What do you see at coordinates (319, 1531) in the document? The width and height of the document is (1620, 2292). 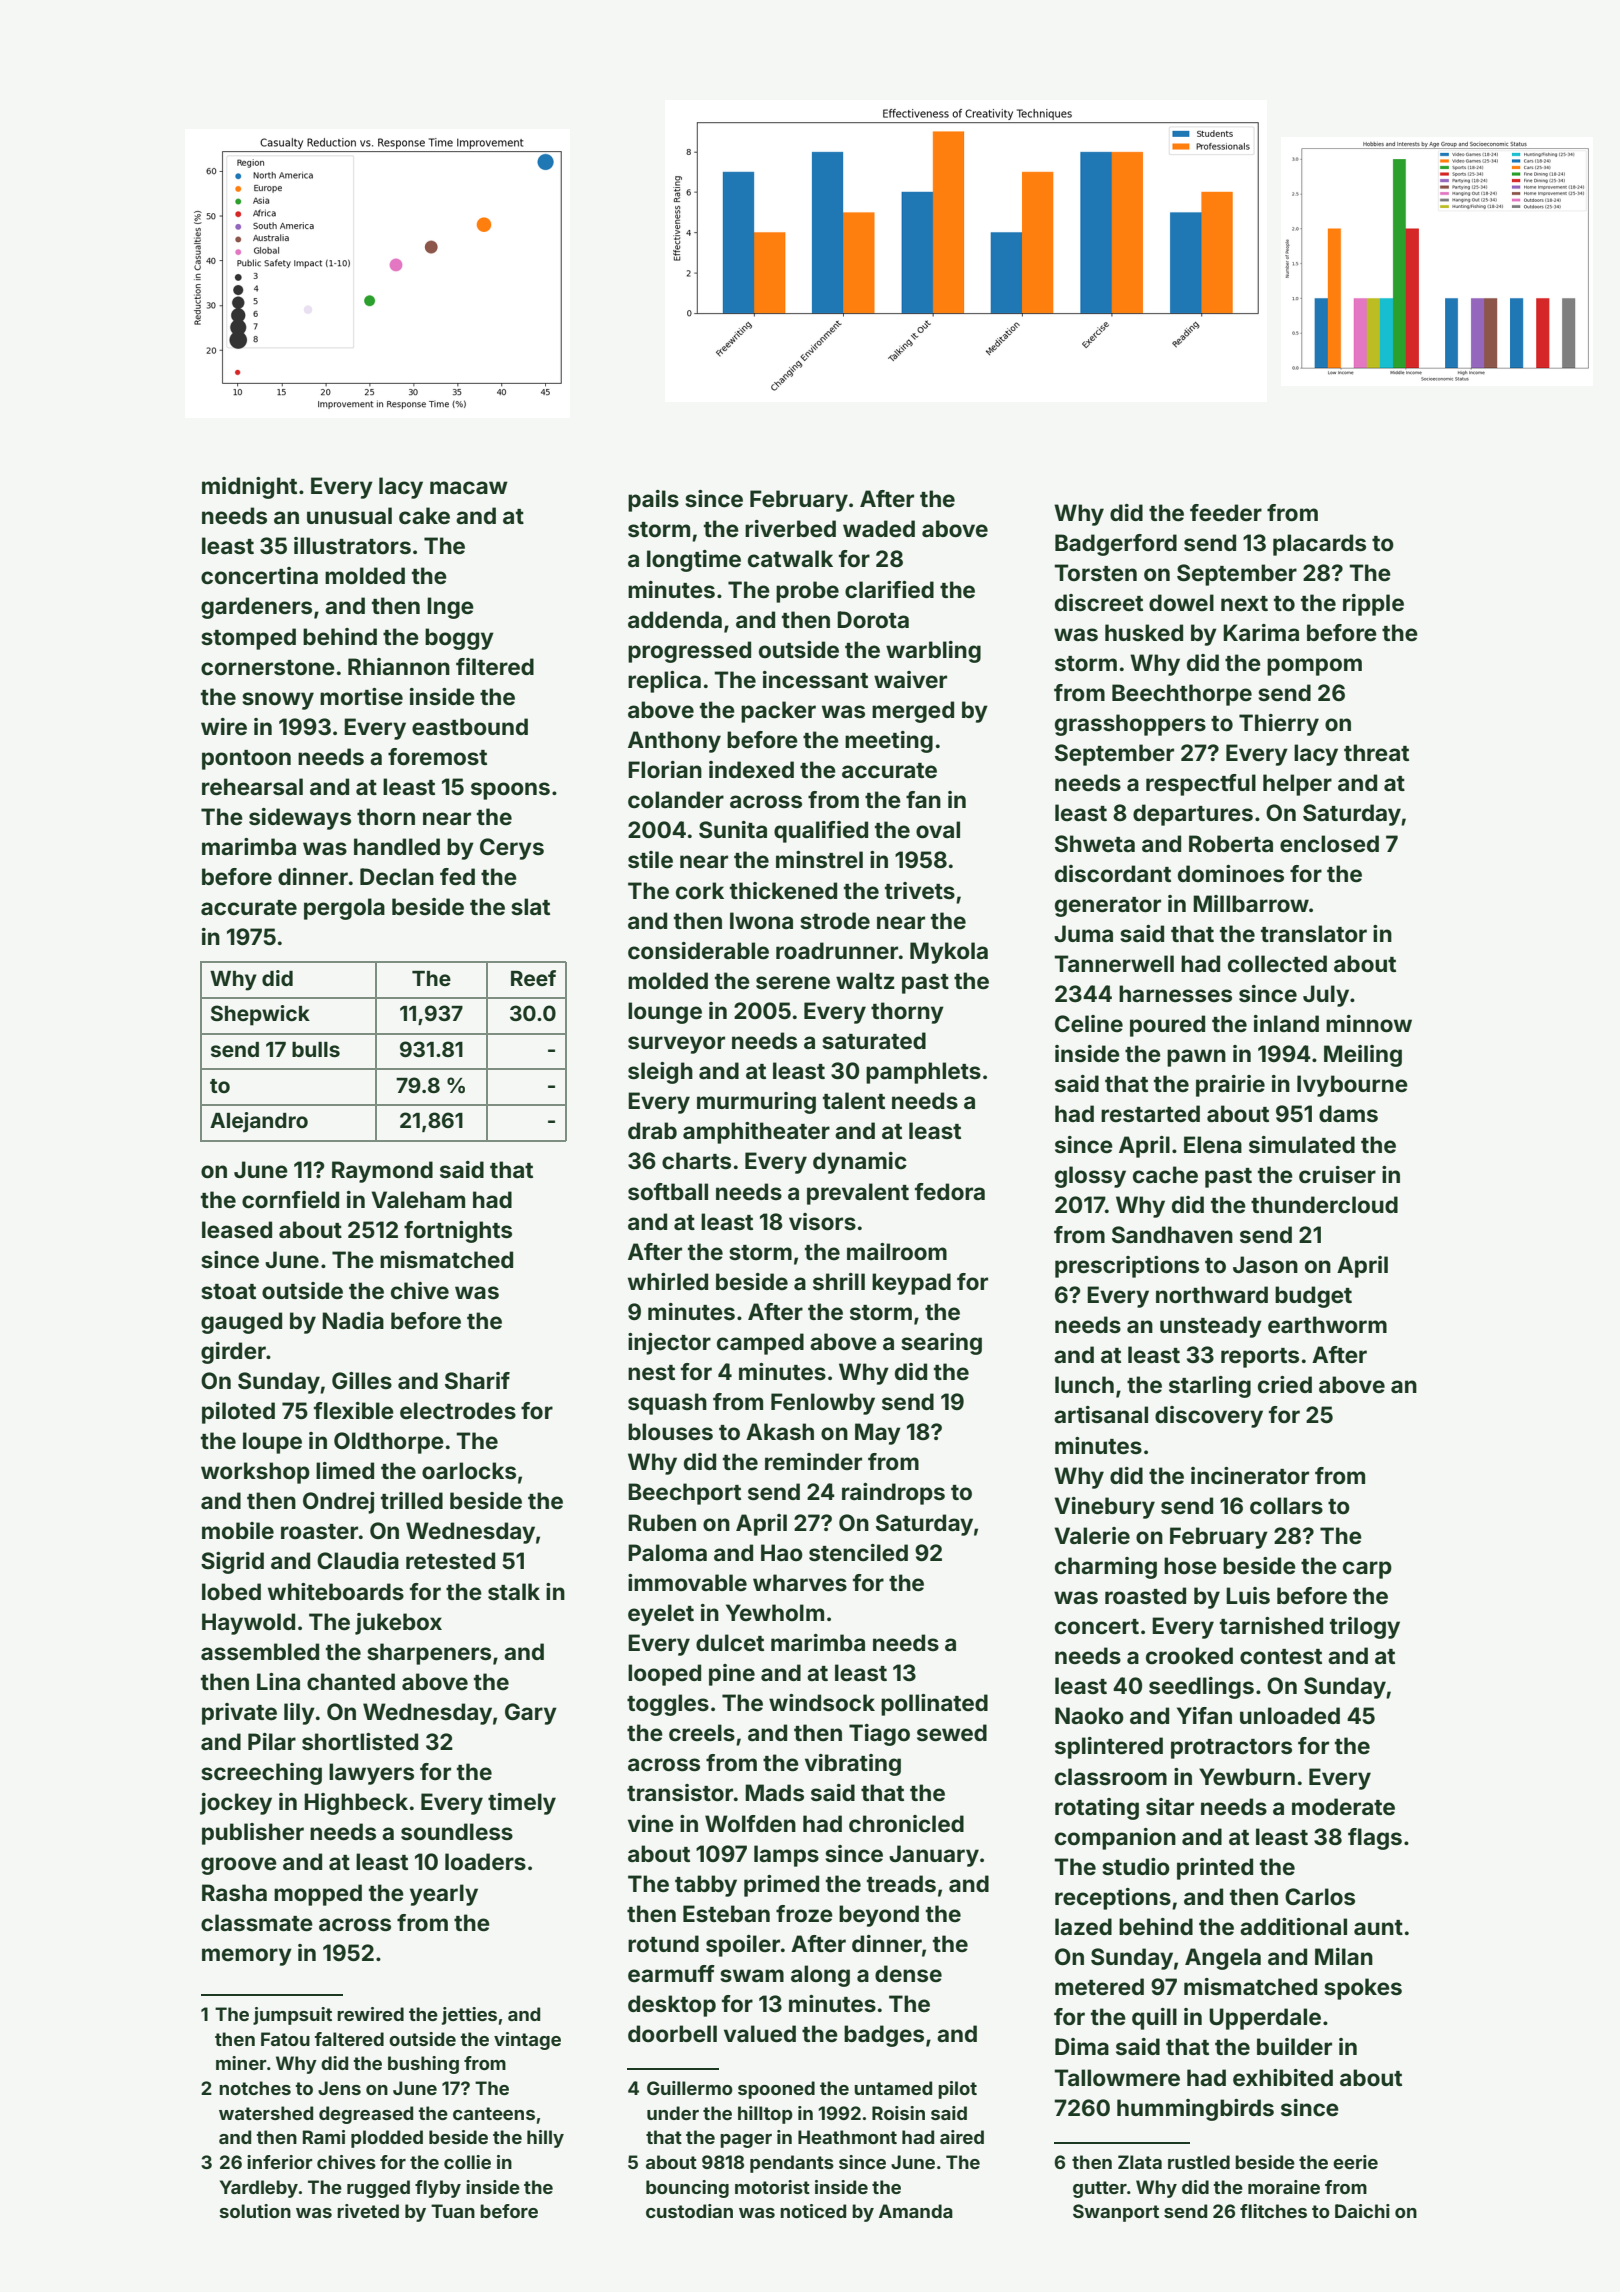 I see `roaster` at bounding box center [319, 1531].
